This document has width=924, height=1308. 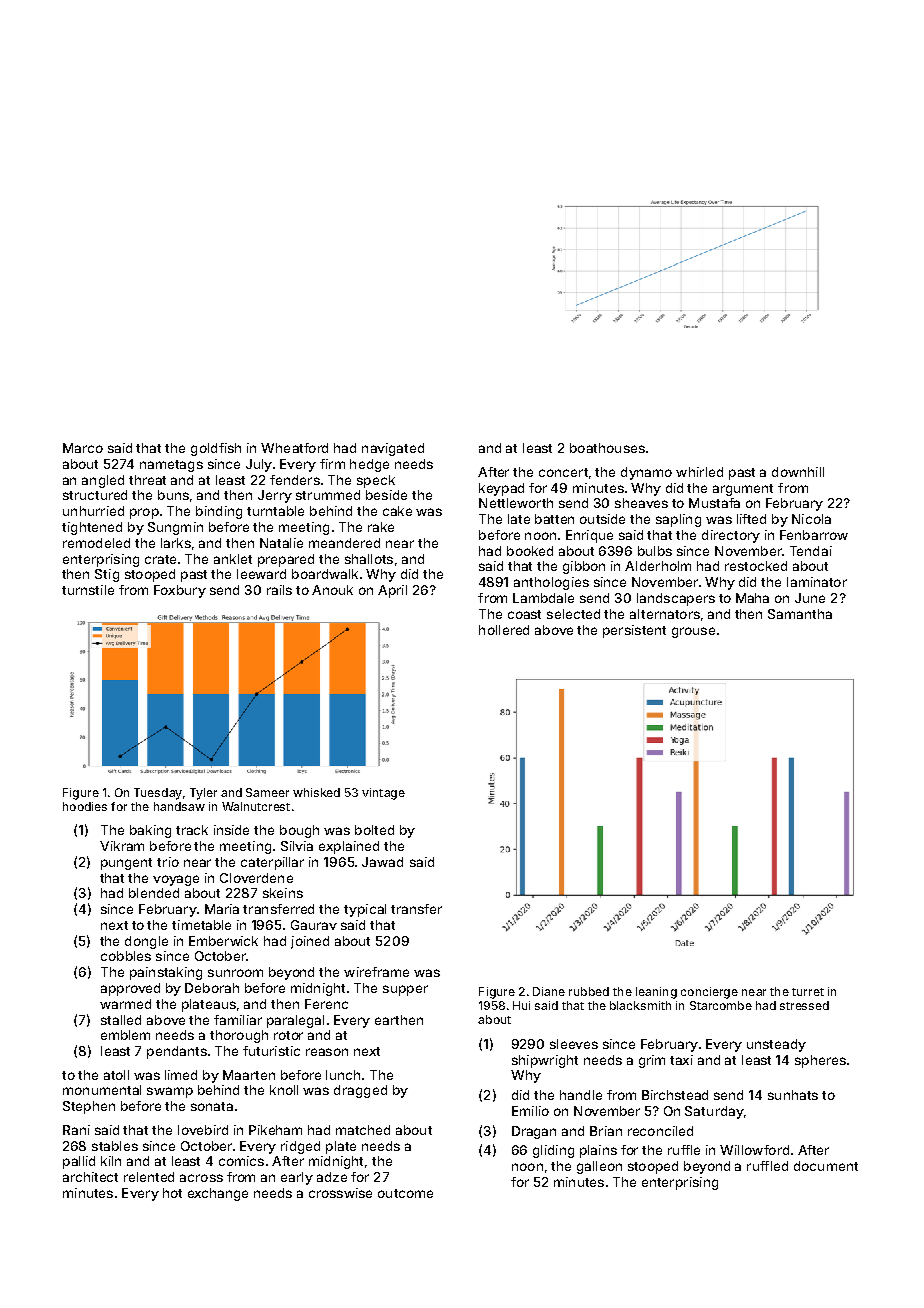 What do you see at coordinates (103, 481) in the document?
I see `angled` at bounding box center [103, 481].
